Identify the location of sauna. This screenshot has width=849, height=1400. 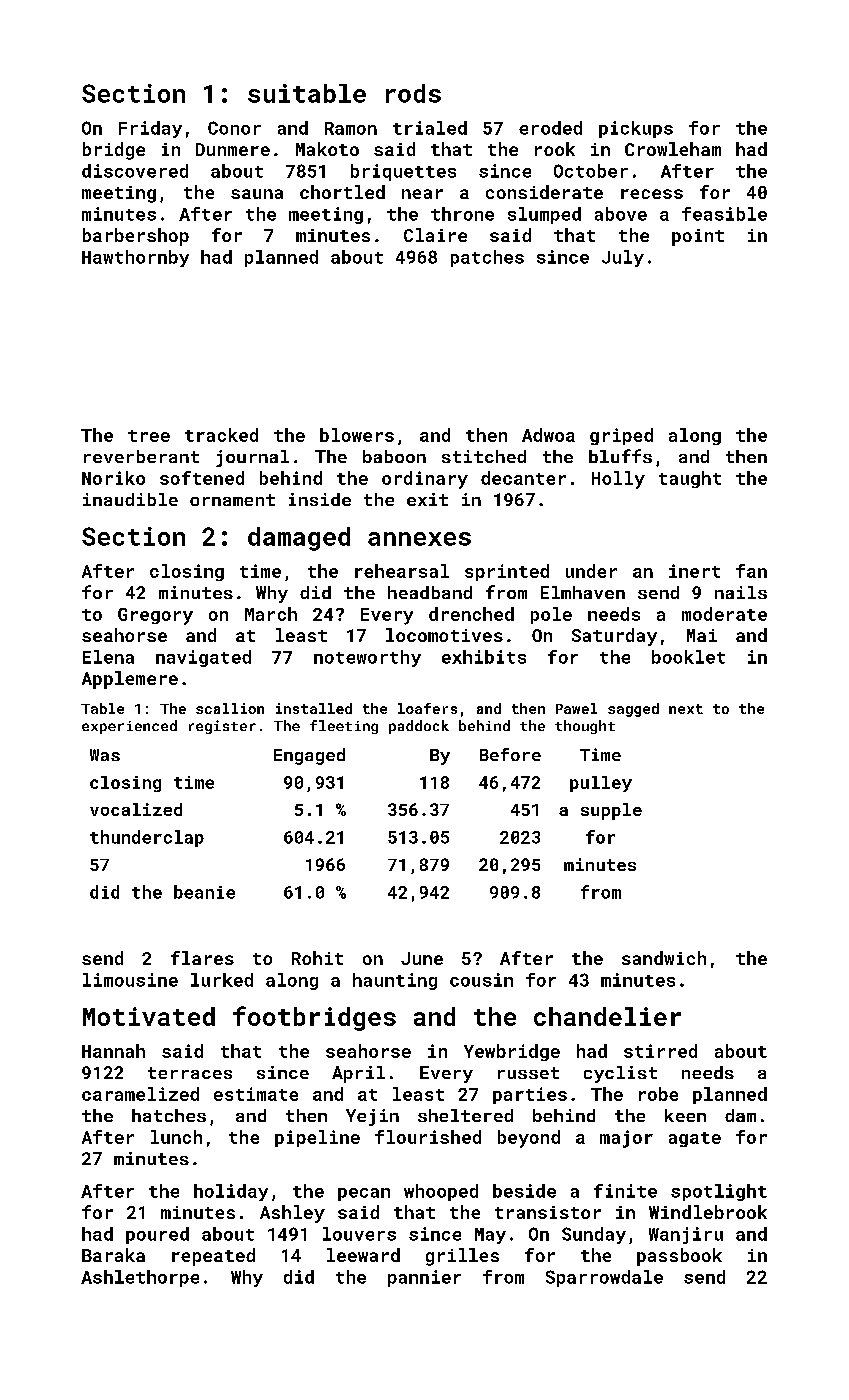
(257, 194).
